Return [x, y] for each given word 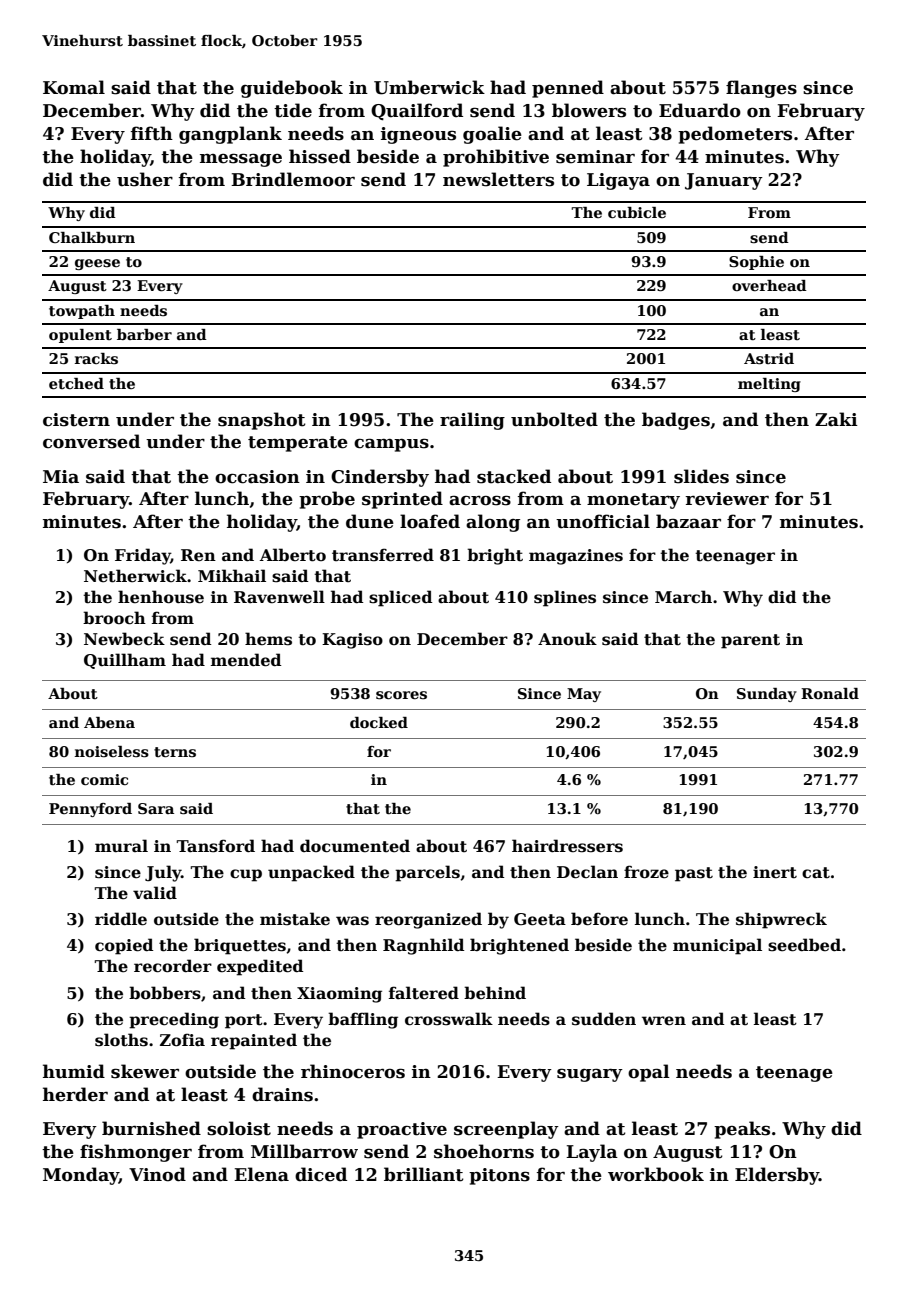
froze [646, 872]
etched [76, 383]
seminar [595, 157]
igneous [418, 135]
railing [472, 421]
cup [246, 875]
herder [75, 1094]
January [724, 181]
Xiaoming [339, 995]
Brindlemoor [293, 179]
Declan [587, 872]
